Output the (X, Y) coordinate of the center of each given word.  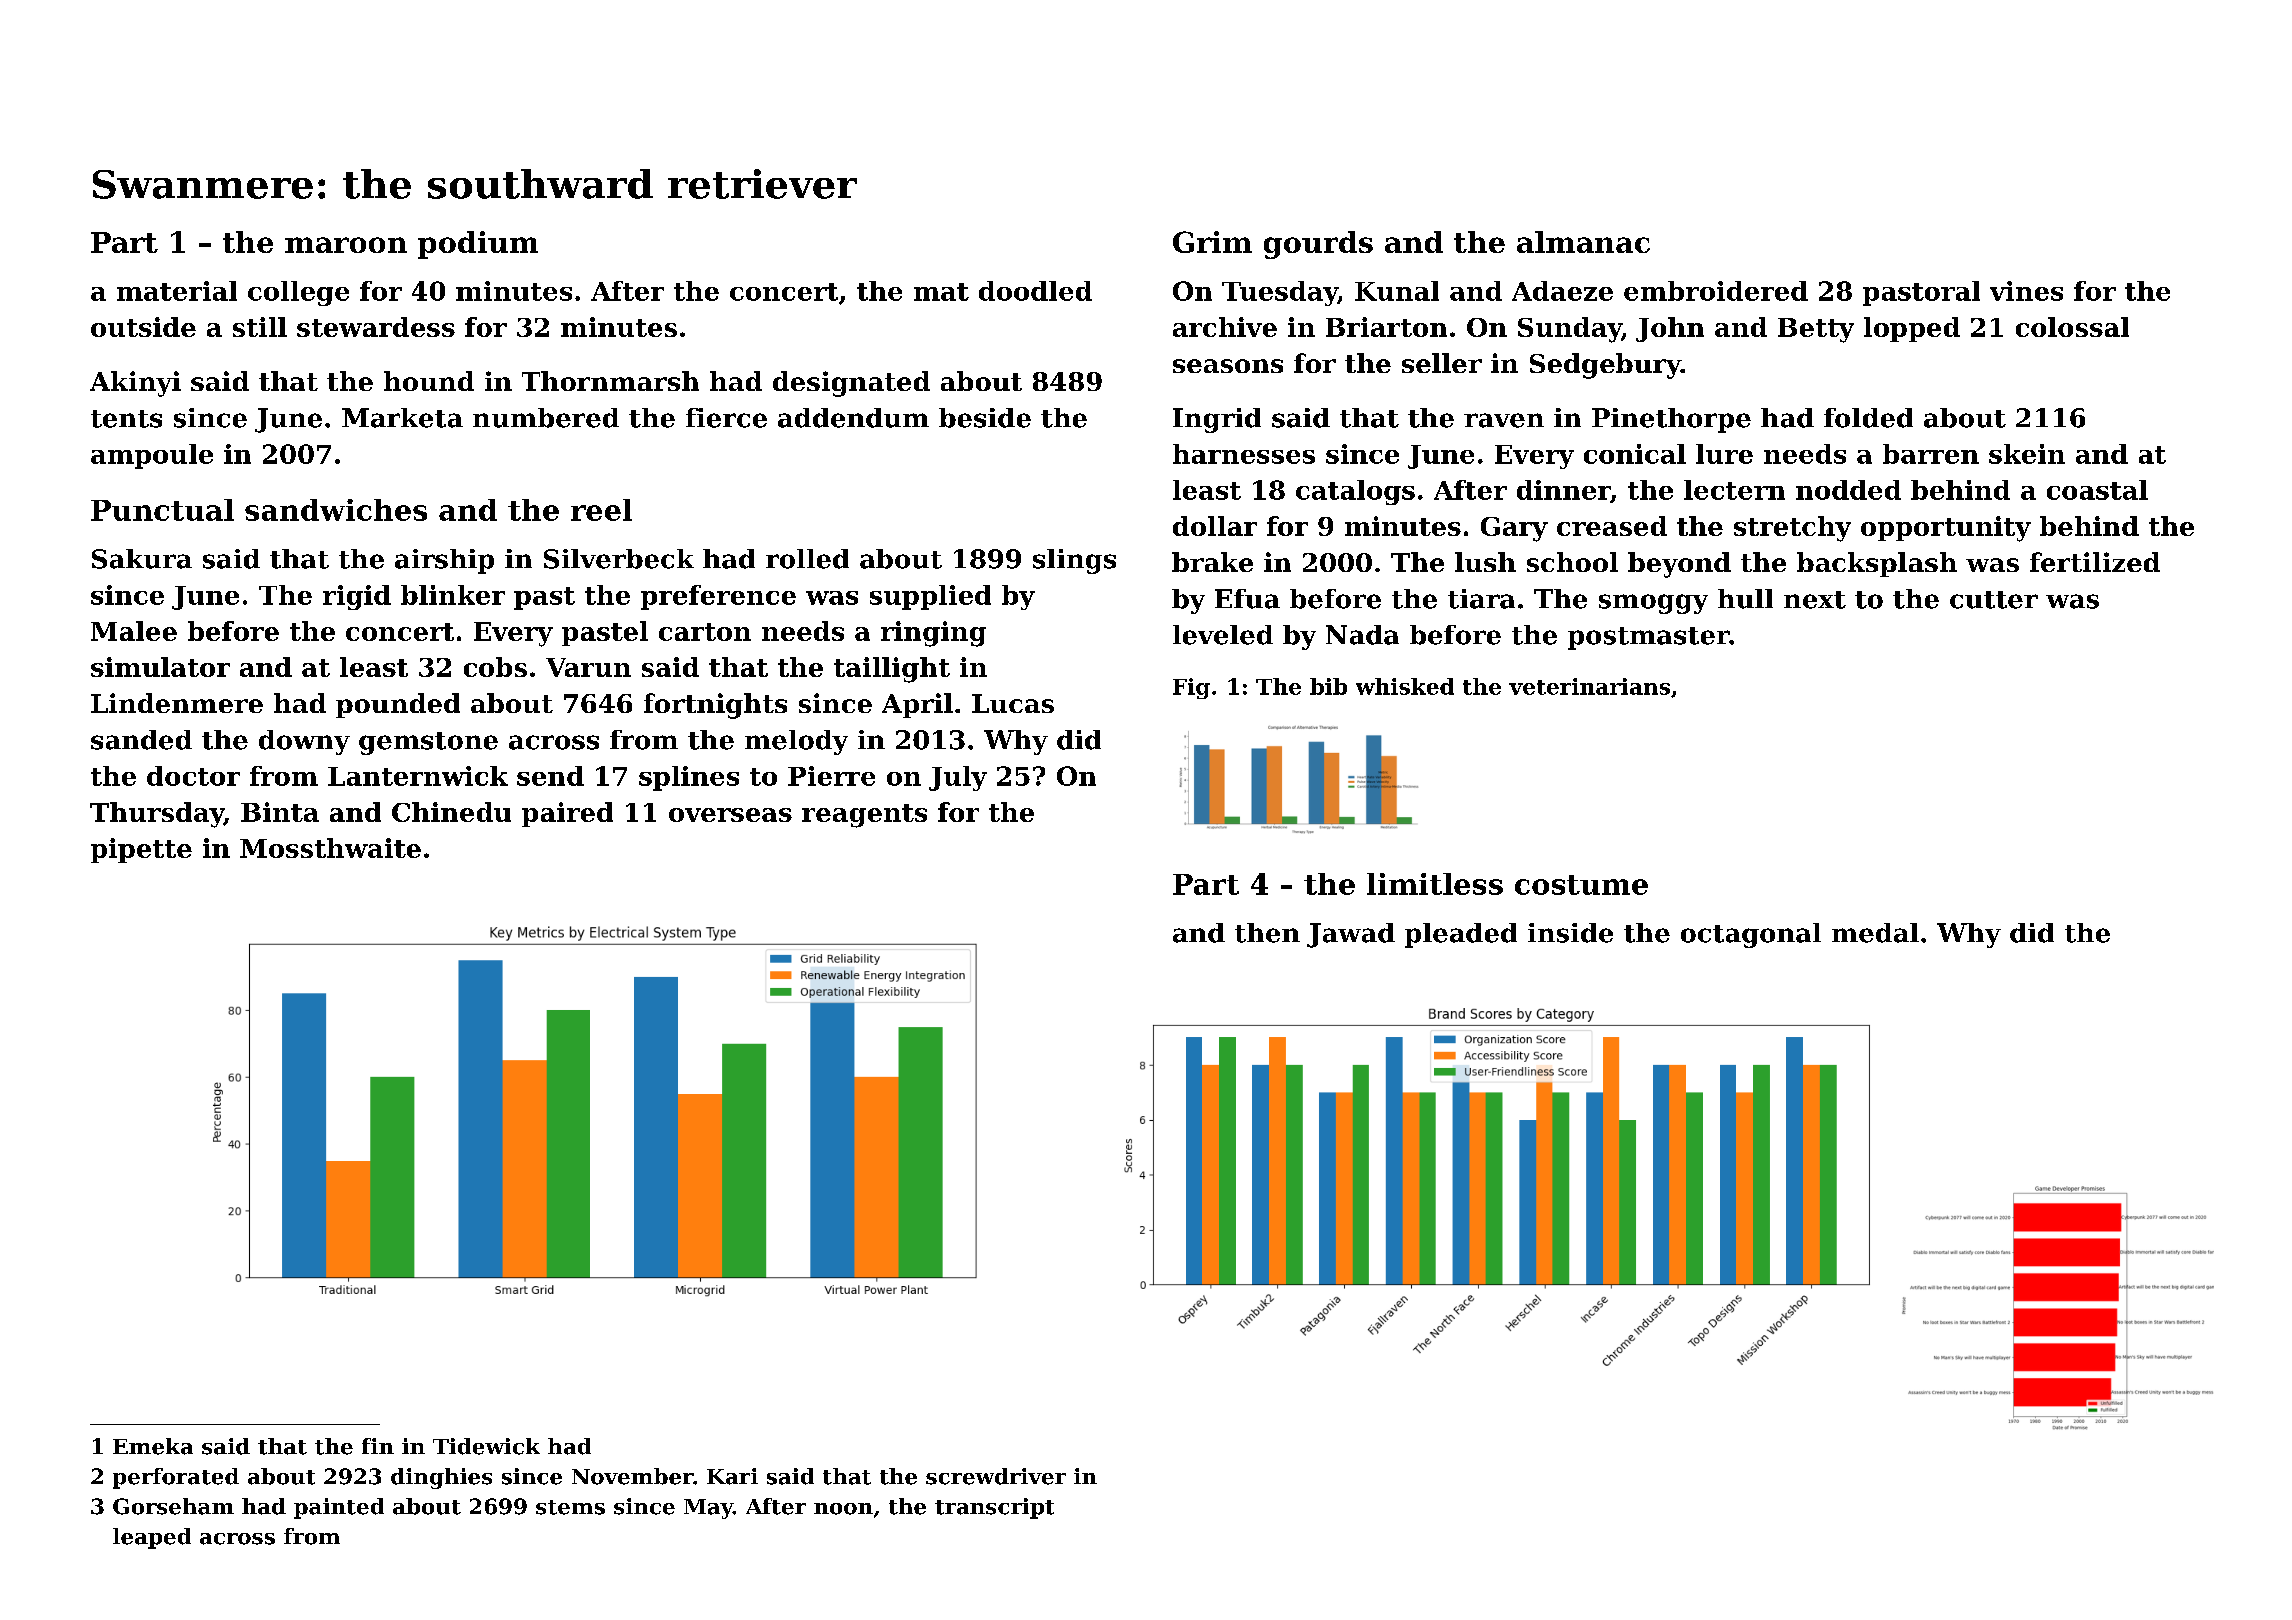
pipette (141, 850)
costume (1581, 885)
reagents (864, 816)
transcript (994, 1508)
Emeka (153, 1446)
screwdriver (996, 1476)
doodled (1035, 291)
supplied (930, 597)
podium (478, 245)
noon (843, 1509)
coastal (2097, 490)
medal (1875, 933)
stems (570, 1507)
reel (601, 510)
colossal (2072, 327)
